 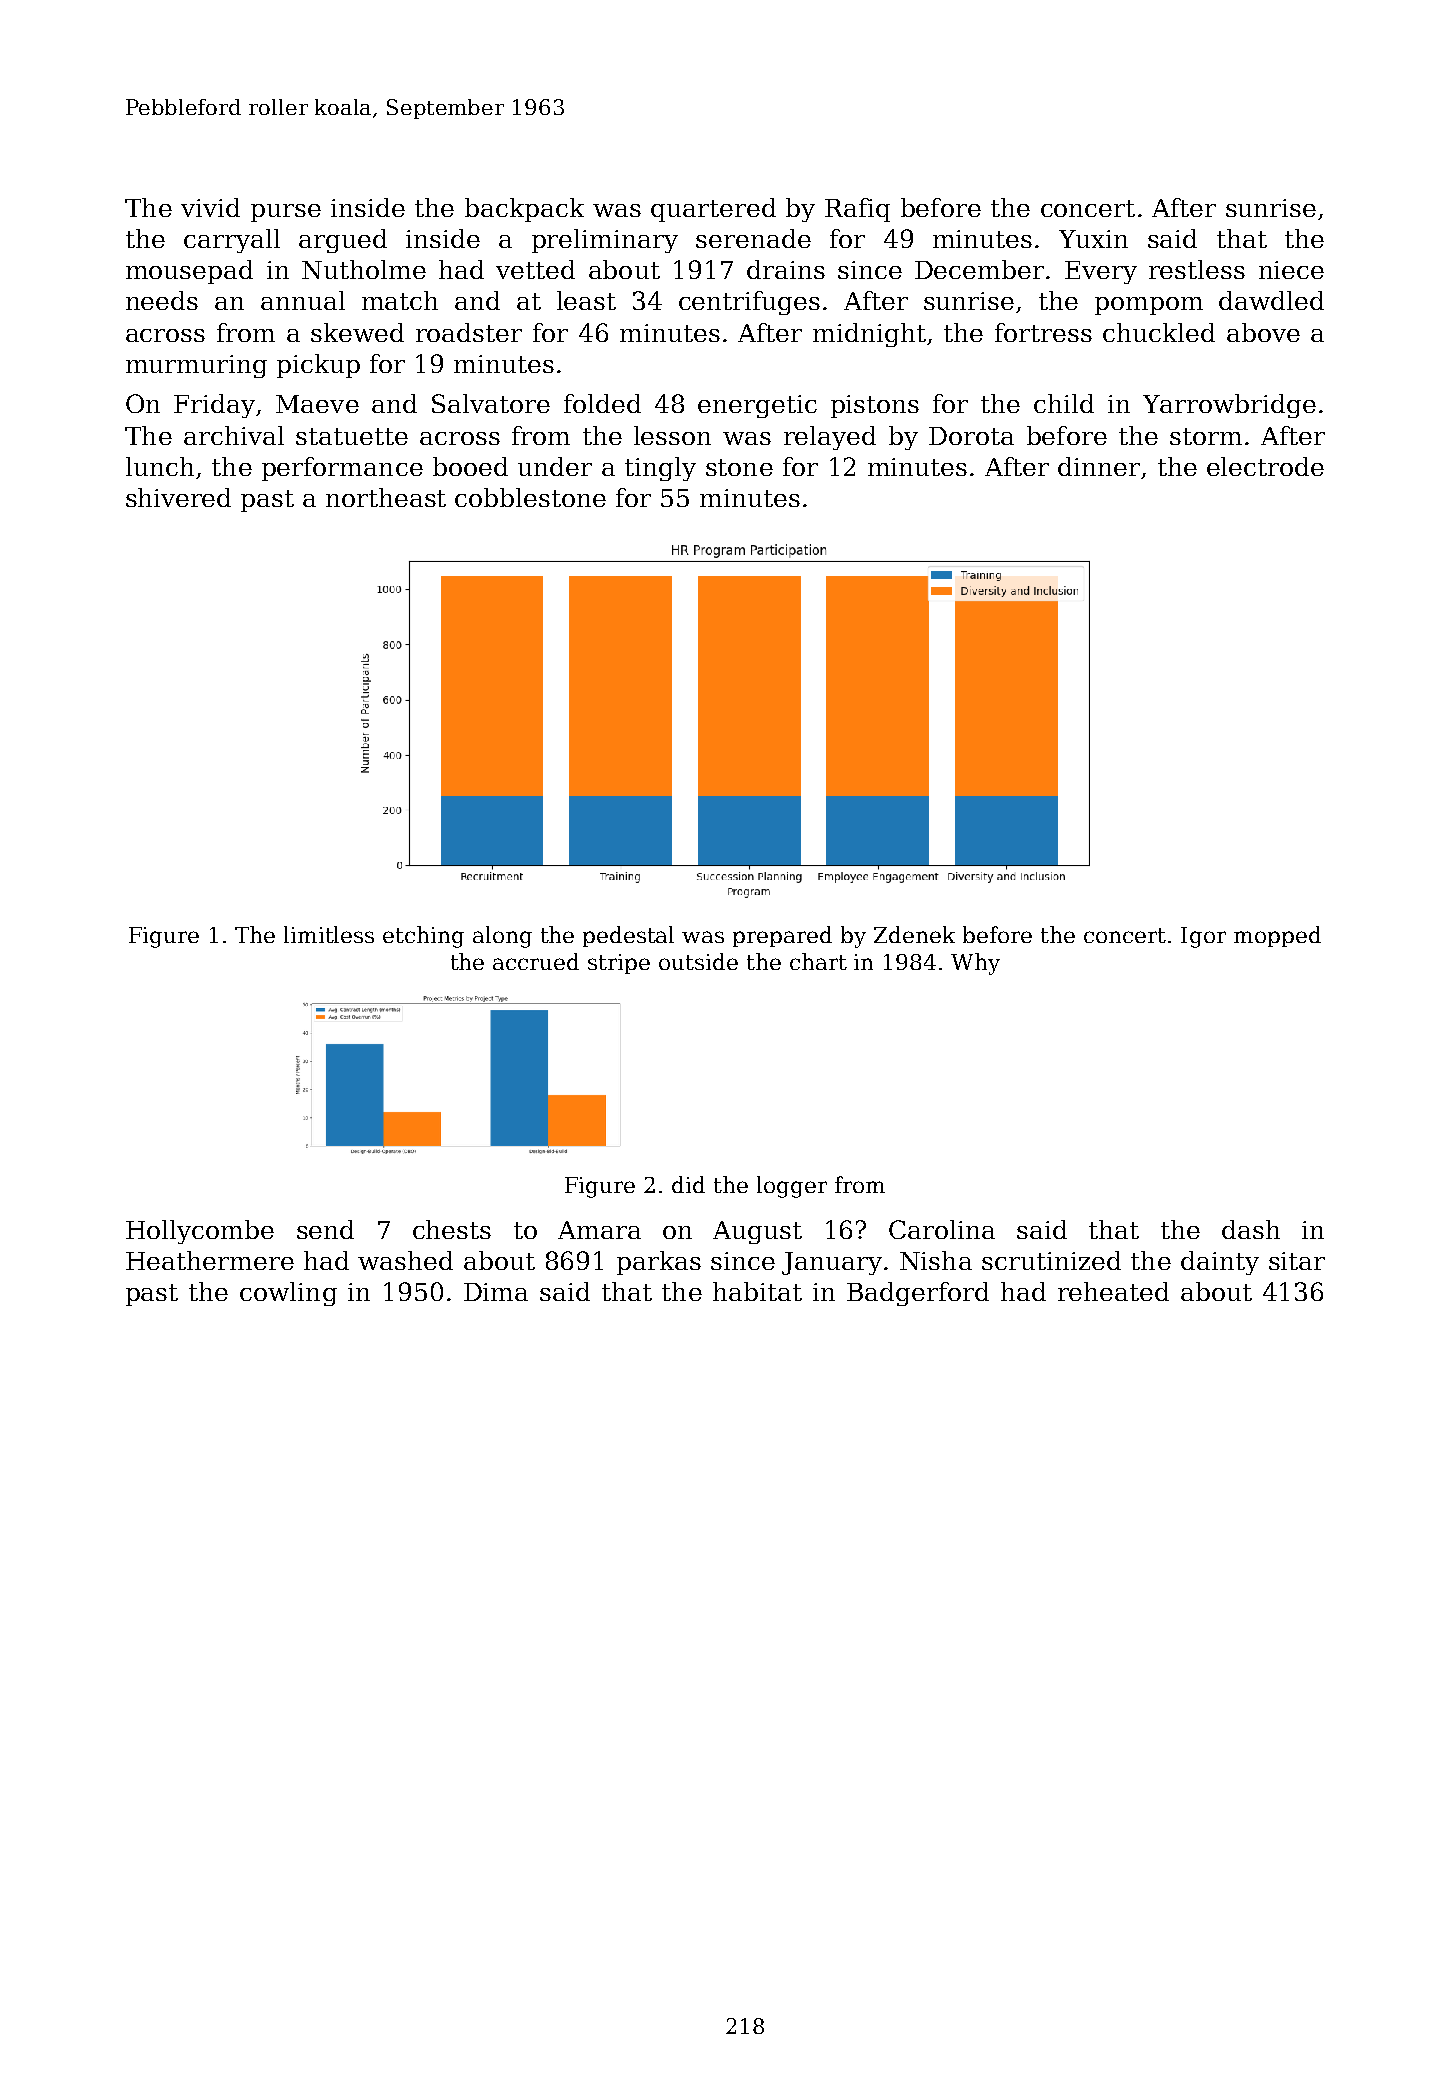 I want to click on mopped, so click(x=1277, y=936).
